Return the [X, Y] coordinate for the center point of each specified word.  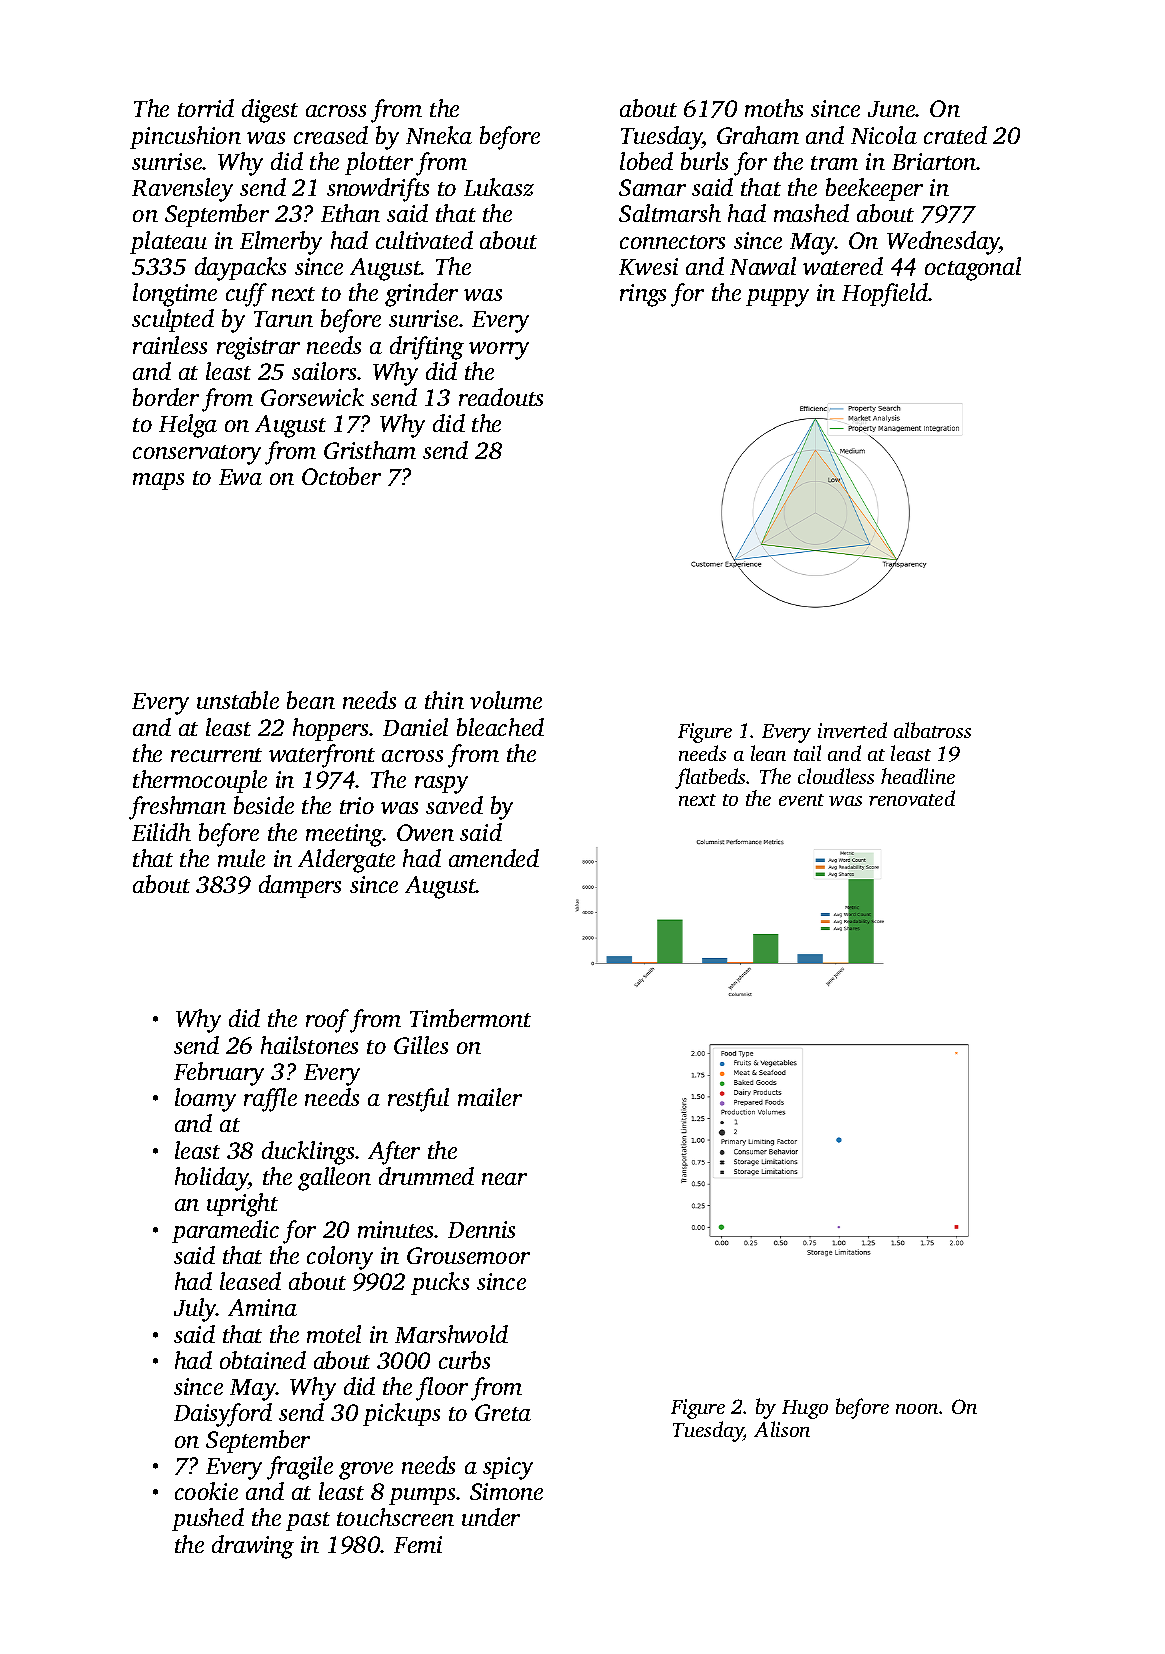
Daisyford [223, 1415]
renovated [912, 798]
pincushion [185, 137]
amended [494, 858]
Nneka [439, 135]
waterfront [322, 756]
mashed [811, 213]
